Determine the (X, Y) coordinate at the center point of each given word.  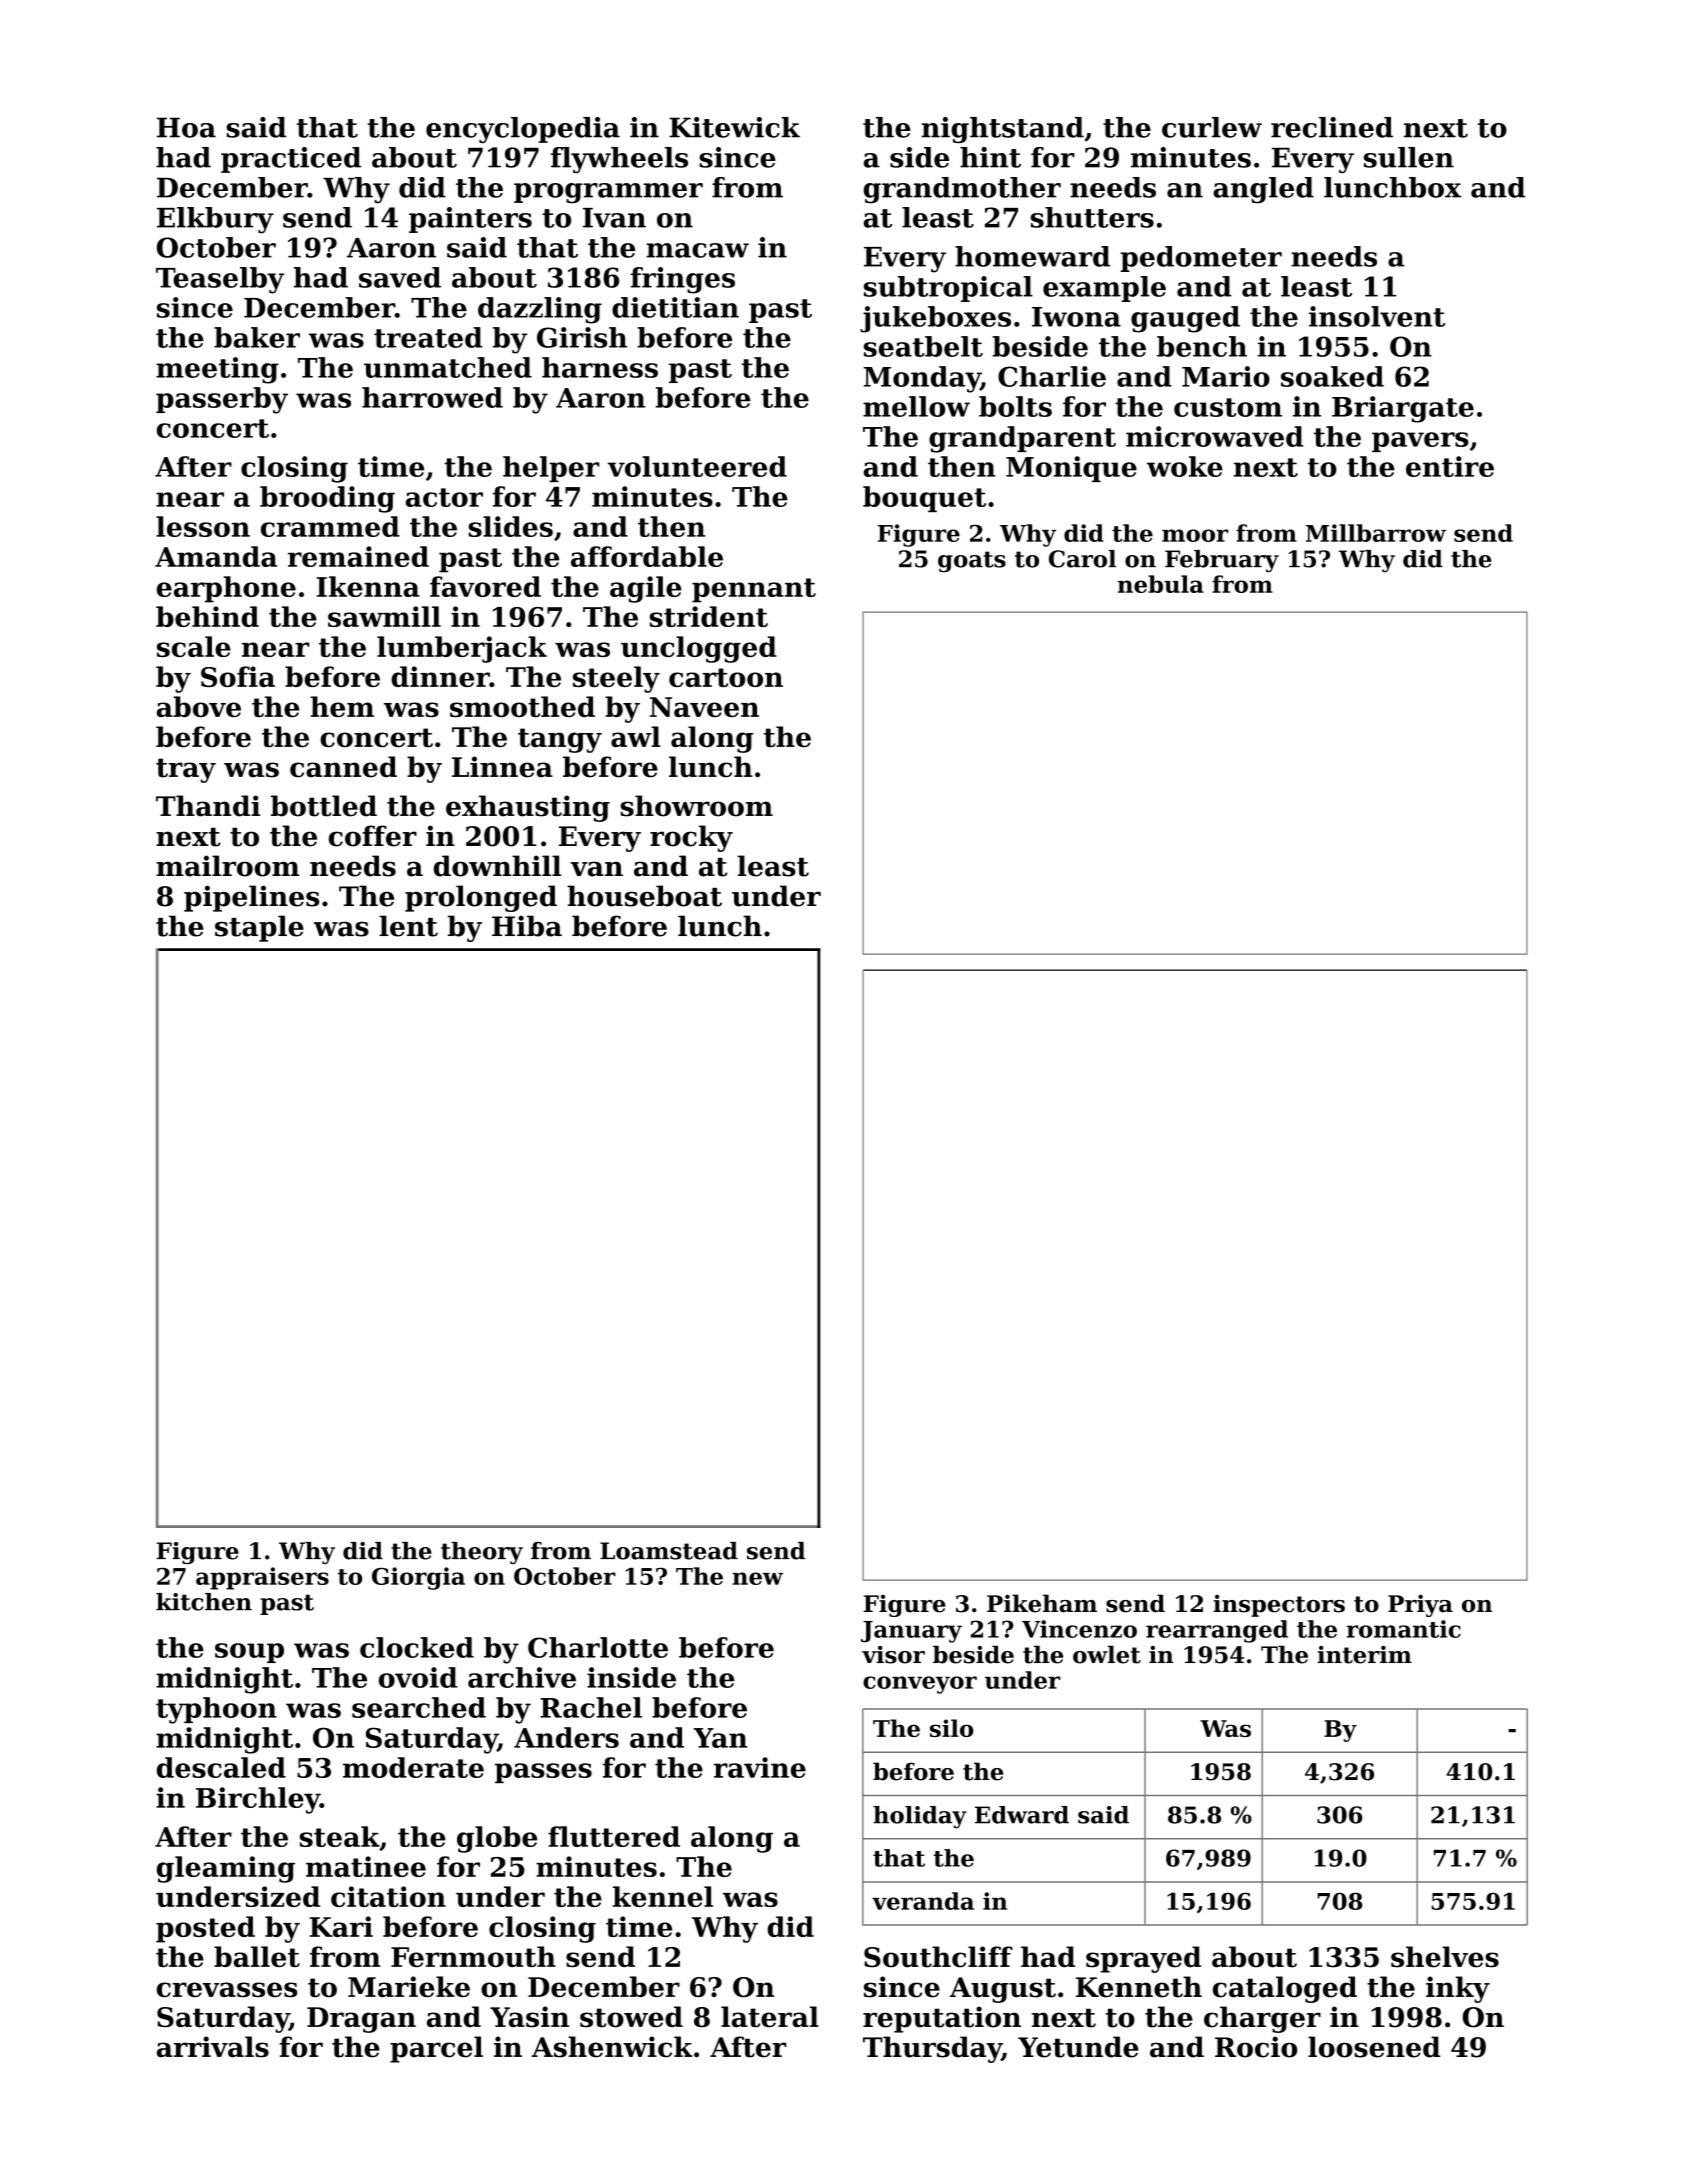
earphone (226, 589)
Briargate (1403, 409)
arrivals (213, 2047)
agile (646, 589)
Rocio (1256, 2047)
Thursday (932, 2049)
